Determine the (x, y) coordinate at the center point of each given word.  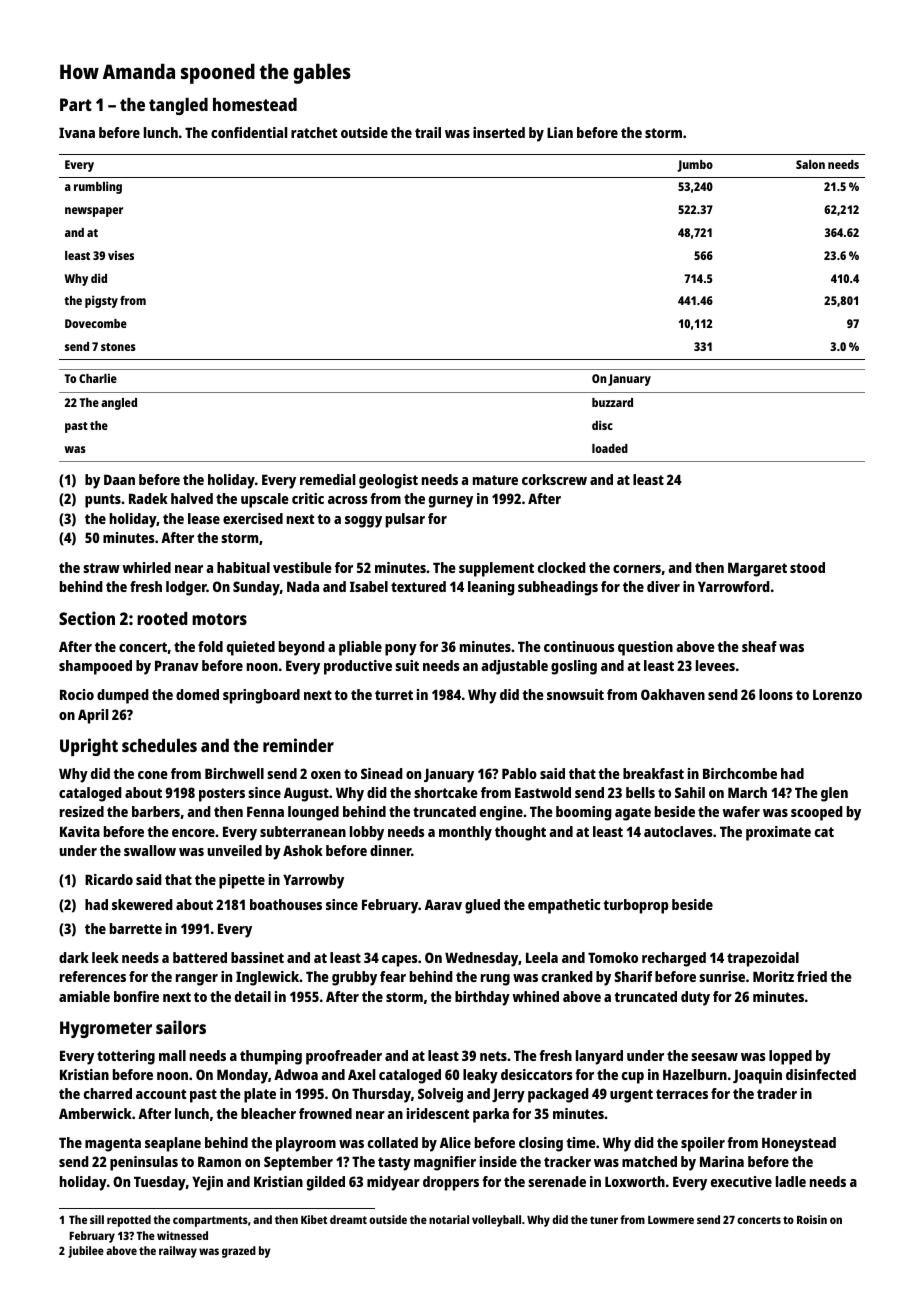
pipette (242, 881)
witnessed (182, 1235)
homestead (255, 104)
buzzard (612, 402)
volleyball (496, 1221)
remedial (327, 479)
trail (428, 132)
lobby (367, 833)
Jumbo (695, 166)
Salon (810, 164)
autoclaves (678, 831)
